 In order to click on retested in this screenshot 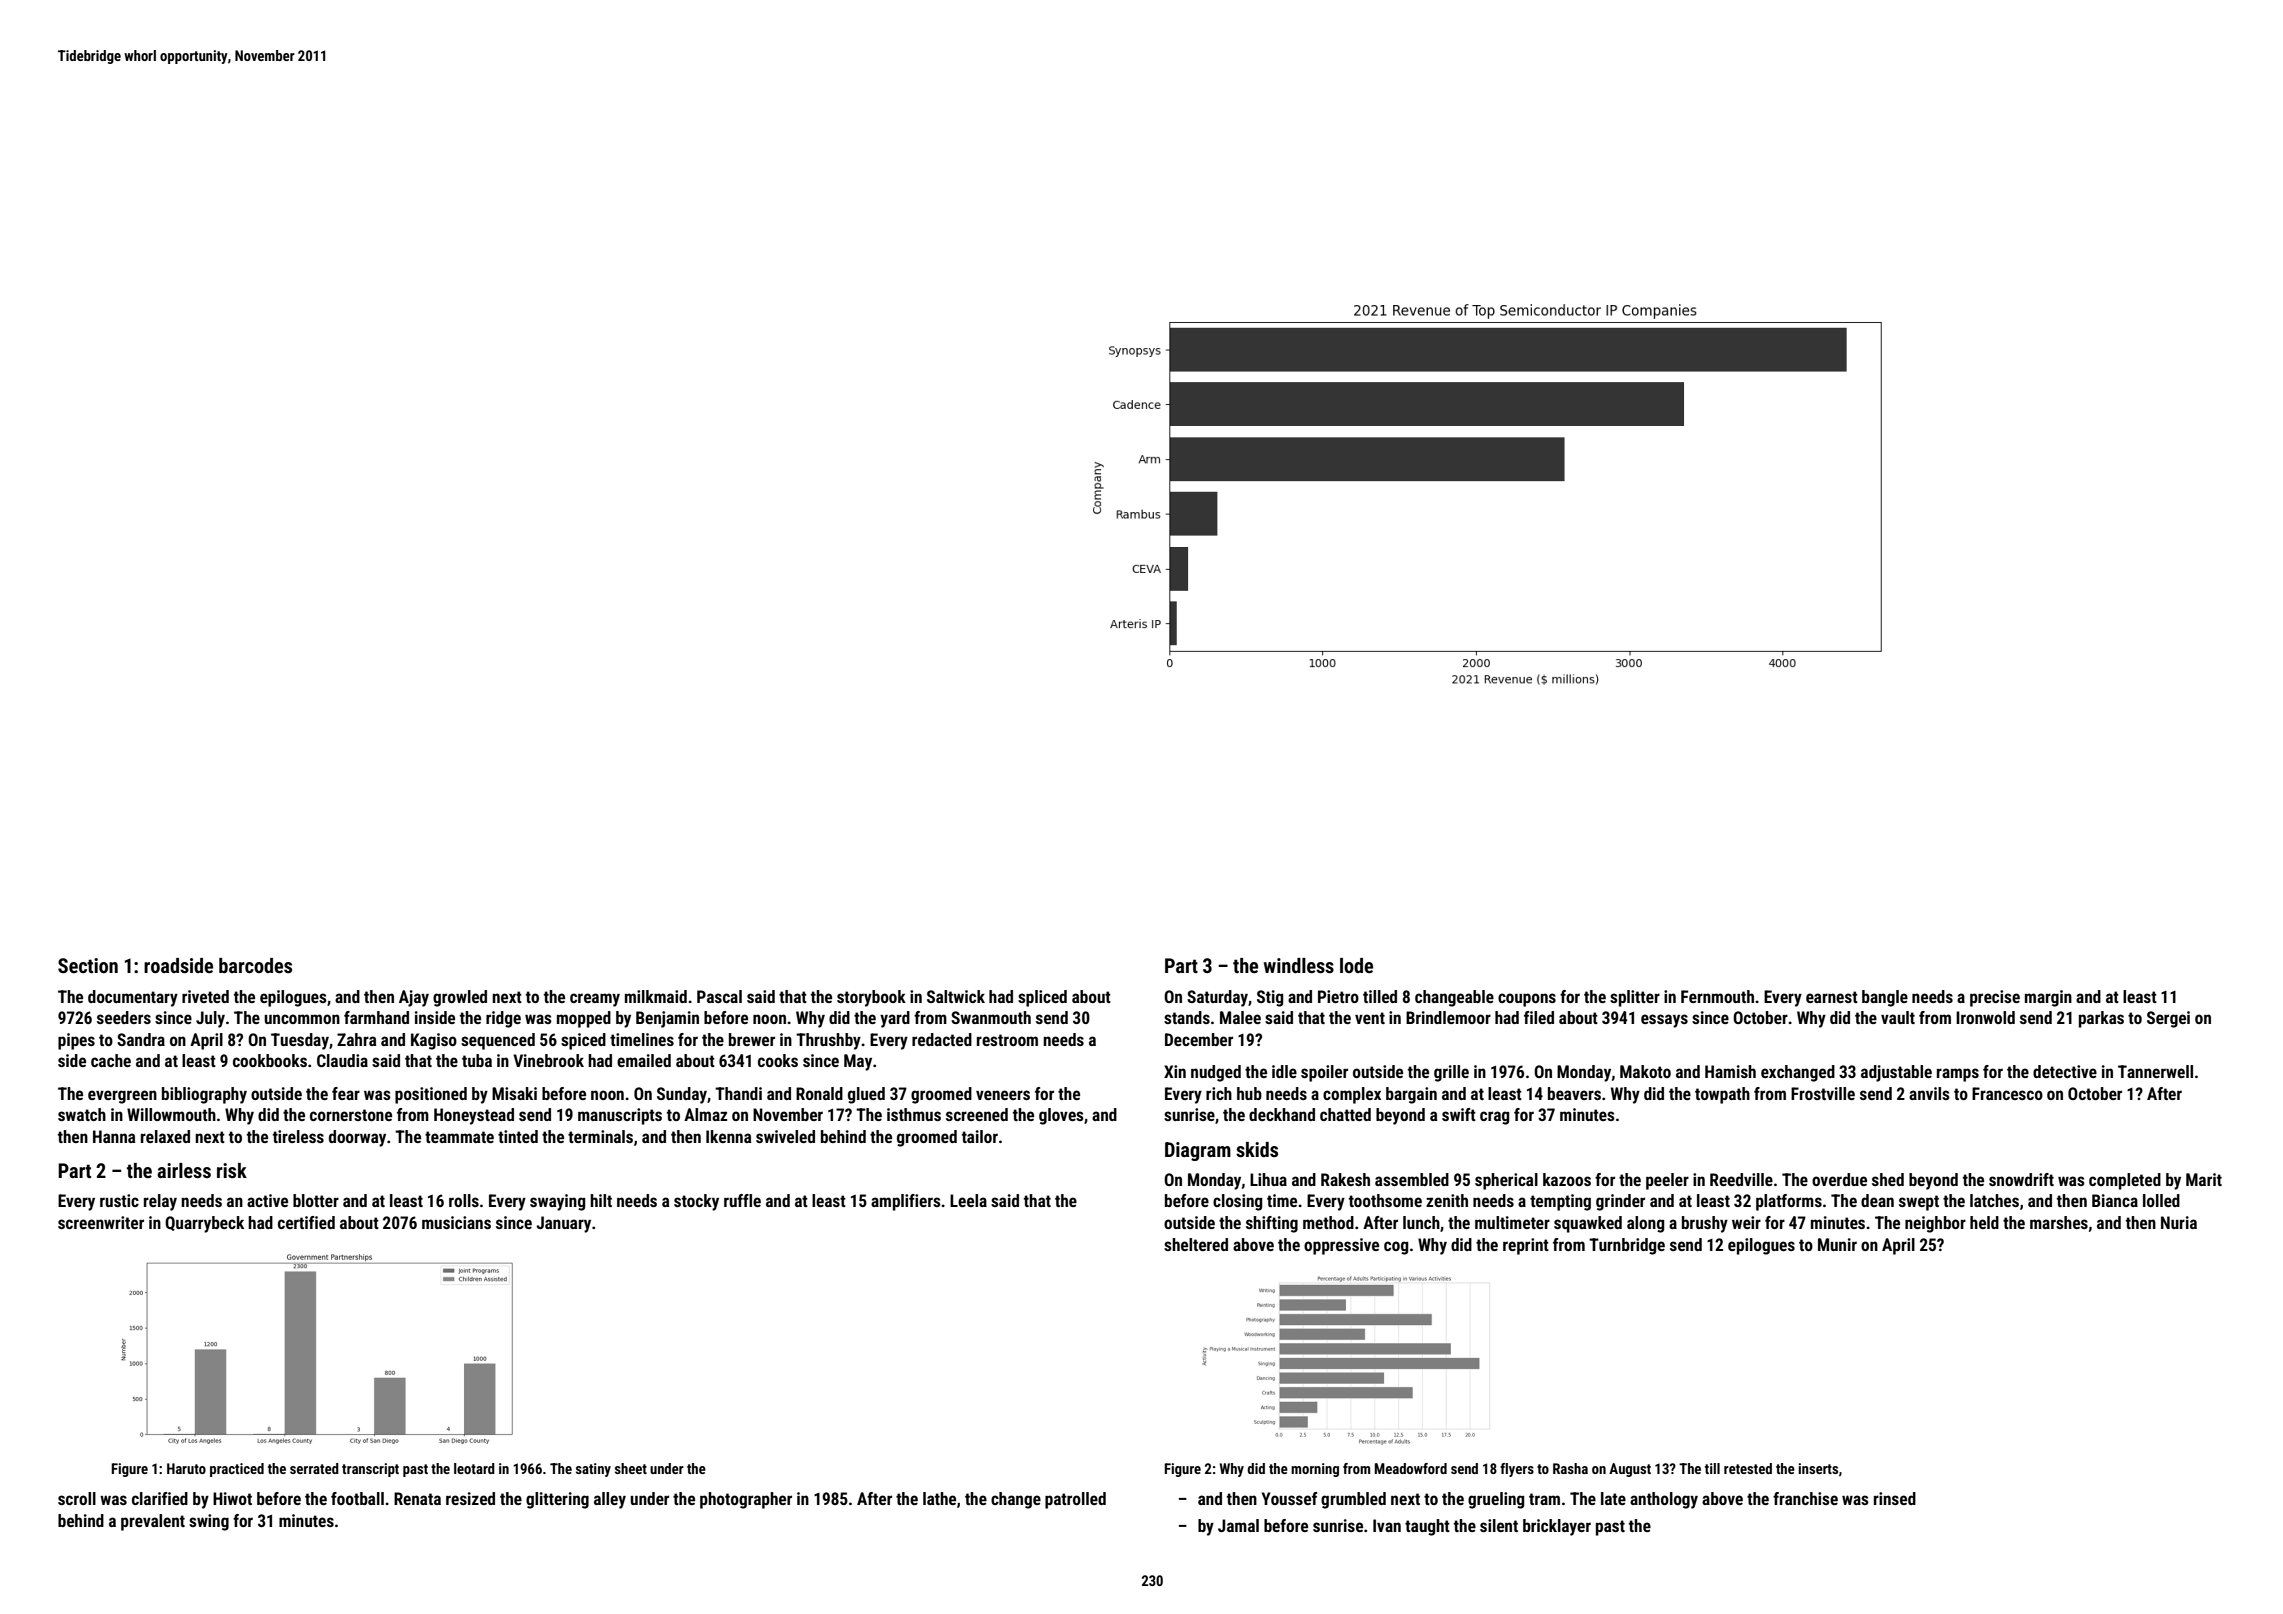, I will do `click(1748, 1468)`.
